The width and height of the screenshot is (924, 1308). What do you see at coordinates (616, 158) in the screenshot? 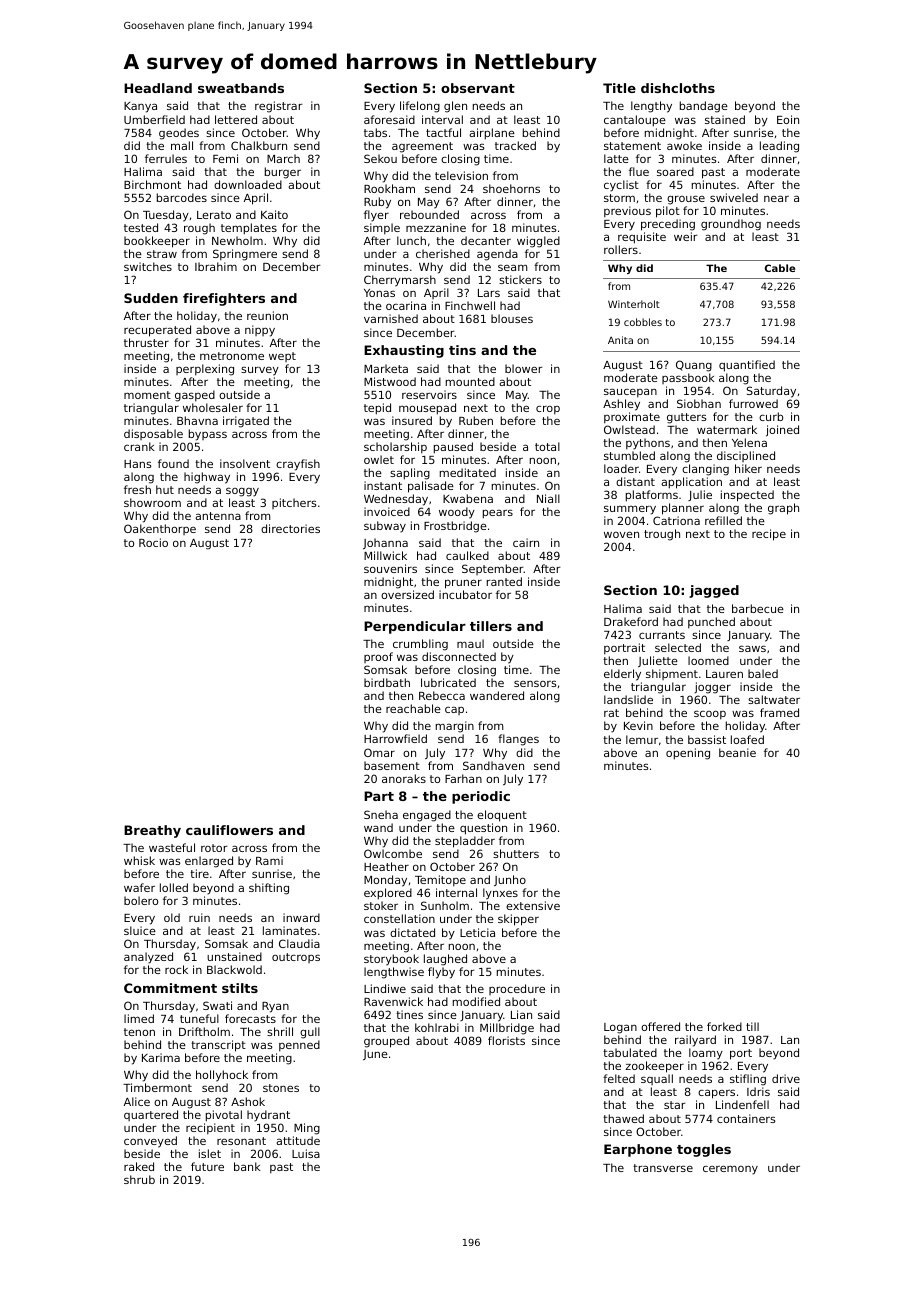
I see `latte` at bounding box center [616, 158].
